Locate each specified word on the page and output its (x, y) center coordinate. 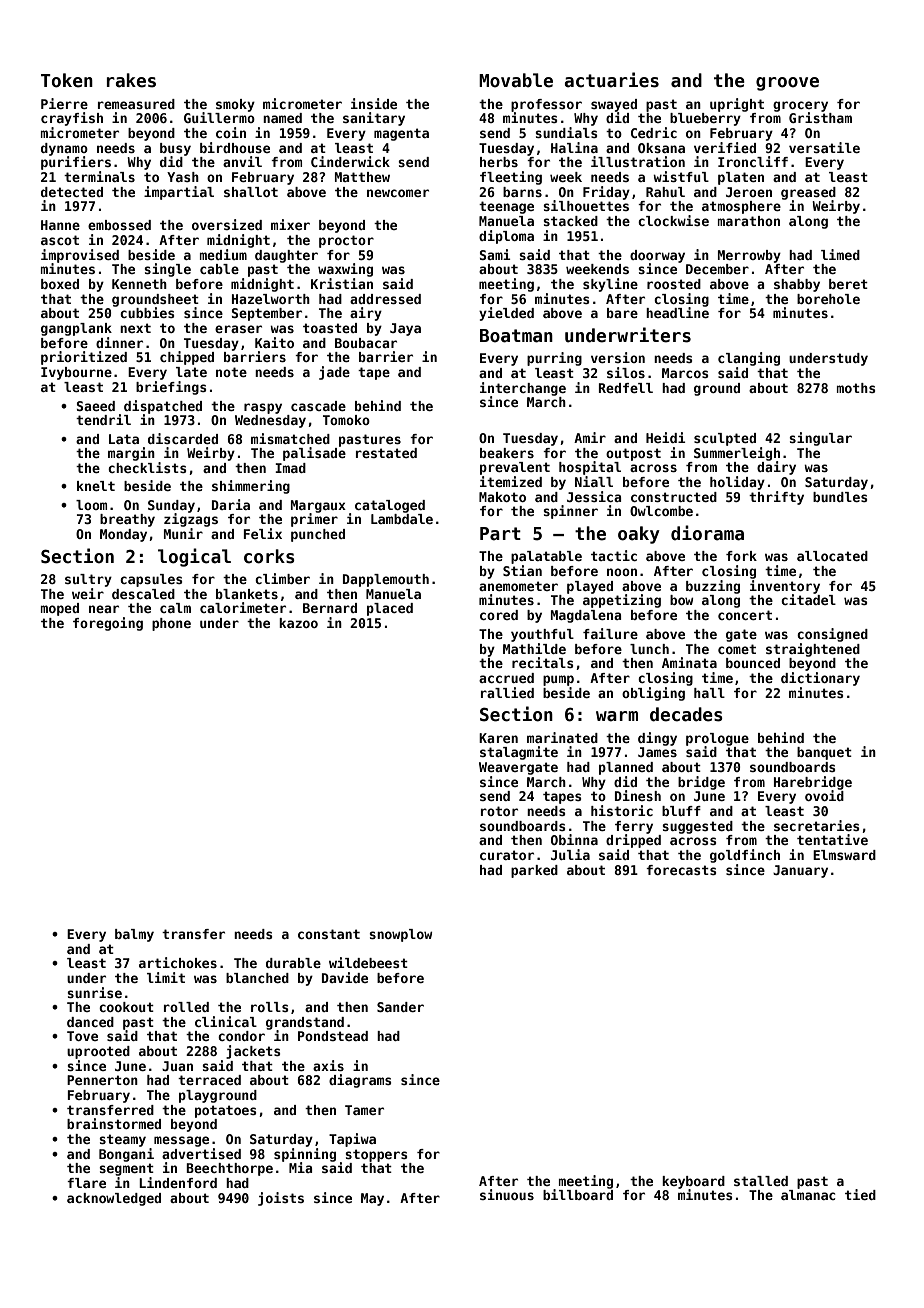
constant (329, 934)
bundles (840, 497)
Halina (574, 147)
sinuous (507, 1194)
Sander (400, 1007)
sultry (88, 580)
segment (126, 1169)
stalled (761, 1181)
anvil (242, 161)
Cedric (654, 132)
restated (386, 453)
